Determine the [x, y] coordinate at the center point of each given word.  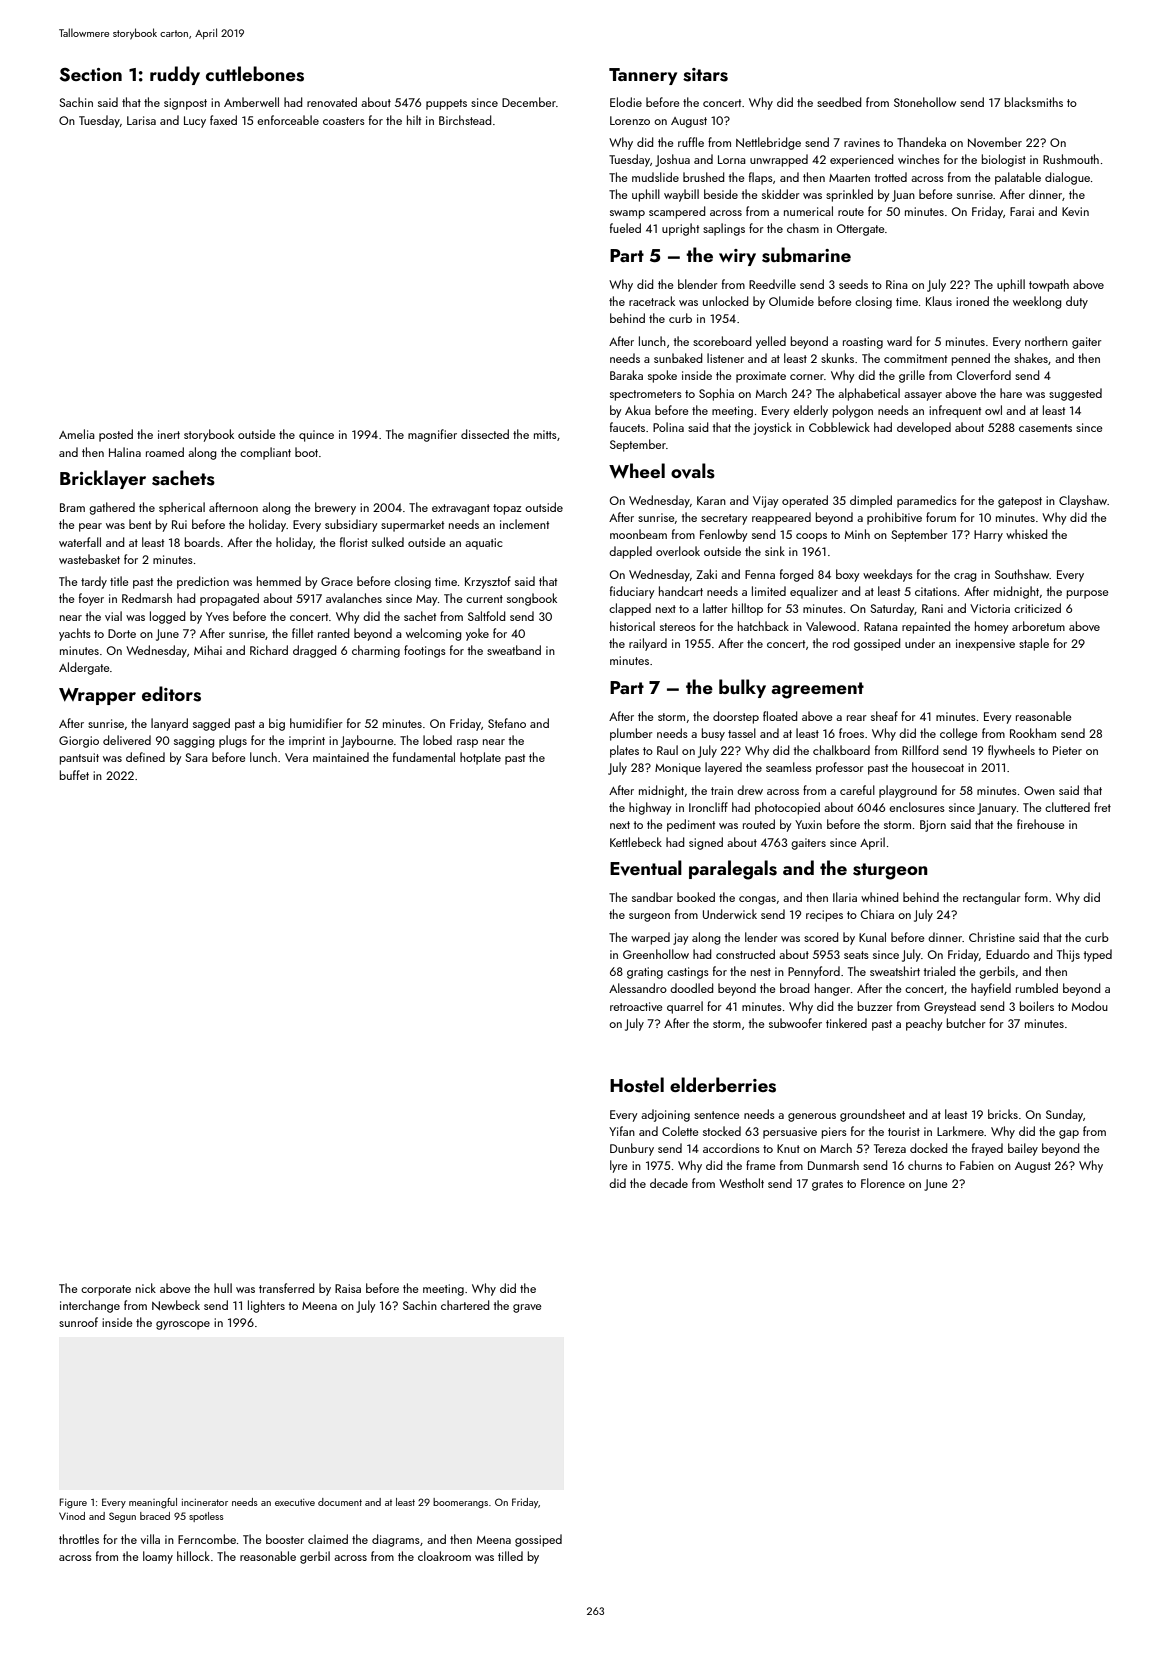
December [529, 102]
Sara [197, 757]
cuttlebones [255, 74]
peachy [924, 1024]
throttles [79, 1539]
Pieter [1067, 750]
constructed [745, 954]
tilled [510, 1556]
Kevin [1075, 211]
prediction [203, 582]
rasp [467, 743]
